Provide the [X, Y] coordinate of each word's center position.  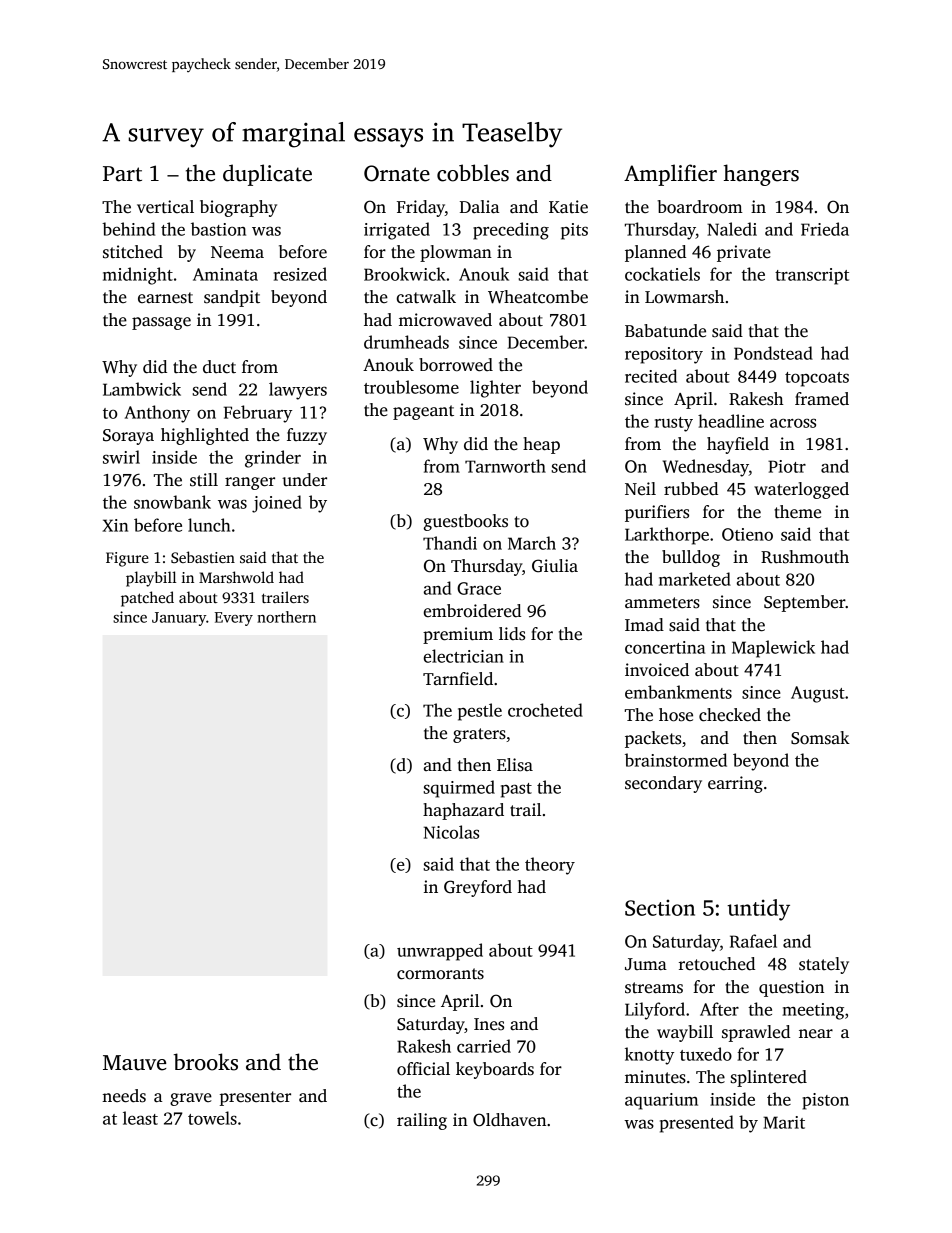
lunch [209, 525]
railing [422, 1121]
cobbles [473, 173]
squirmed [459, 789]
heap [541, 445]
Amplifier [670, 175]
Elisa [515, 765]
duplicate [267, 175]
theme [797, 512]
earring [735, 784]
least [140, 1118]
